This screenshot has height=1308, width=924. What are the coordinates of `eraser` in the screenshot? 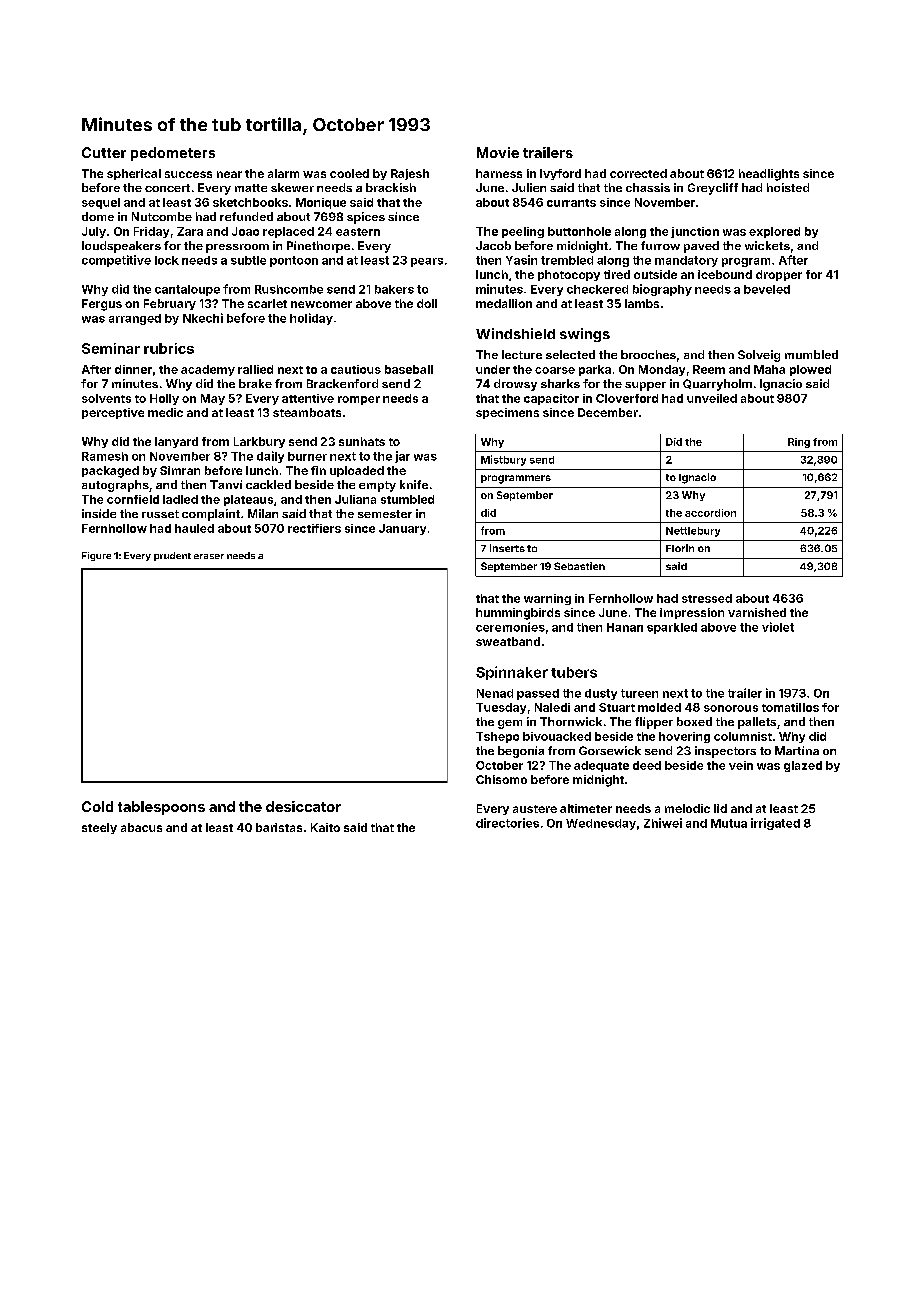 It's located at (209, 556).
